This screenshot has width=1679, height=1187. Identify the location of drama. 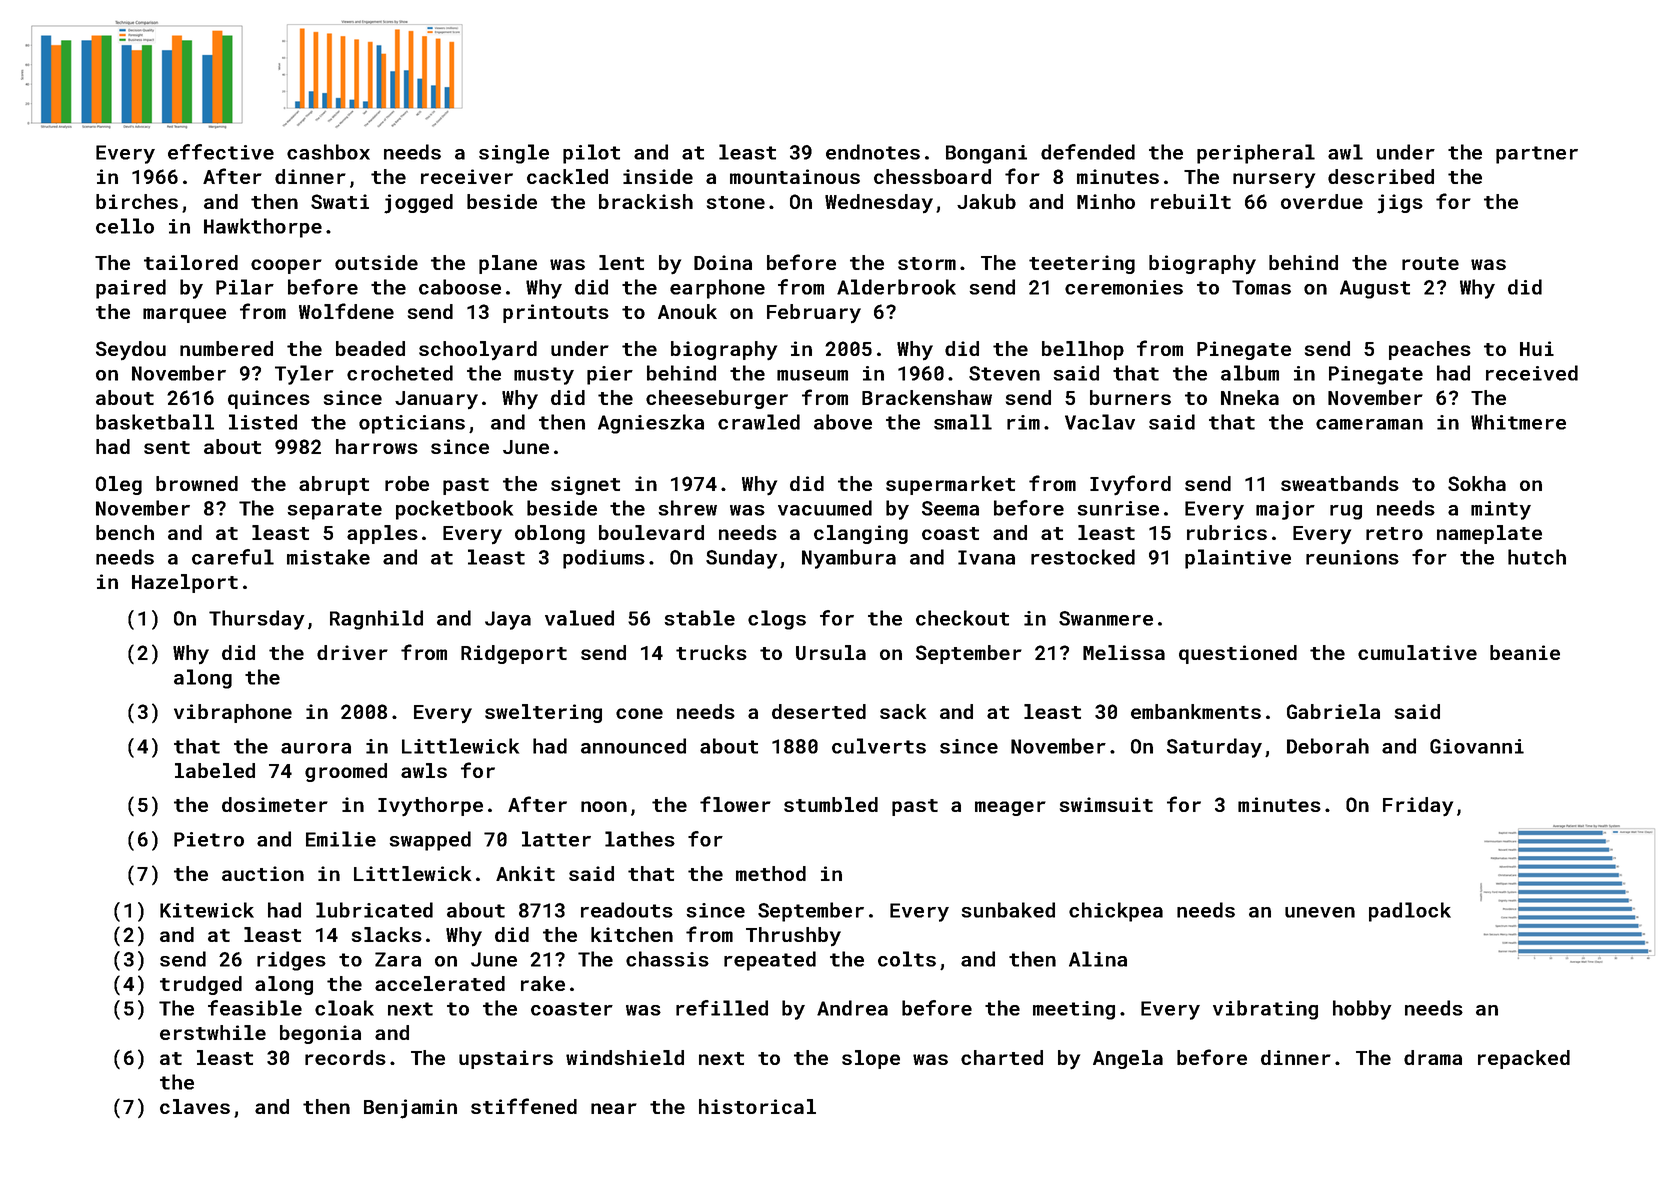
(1433, 1057).
